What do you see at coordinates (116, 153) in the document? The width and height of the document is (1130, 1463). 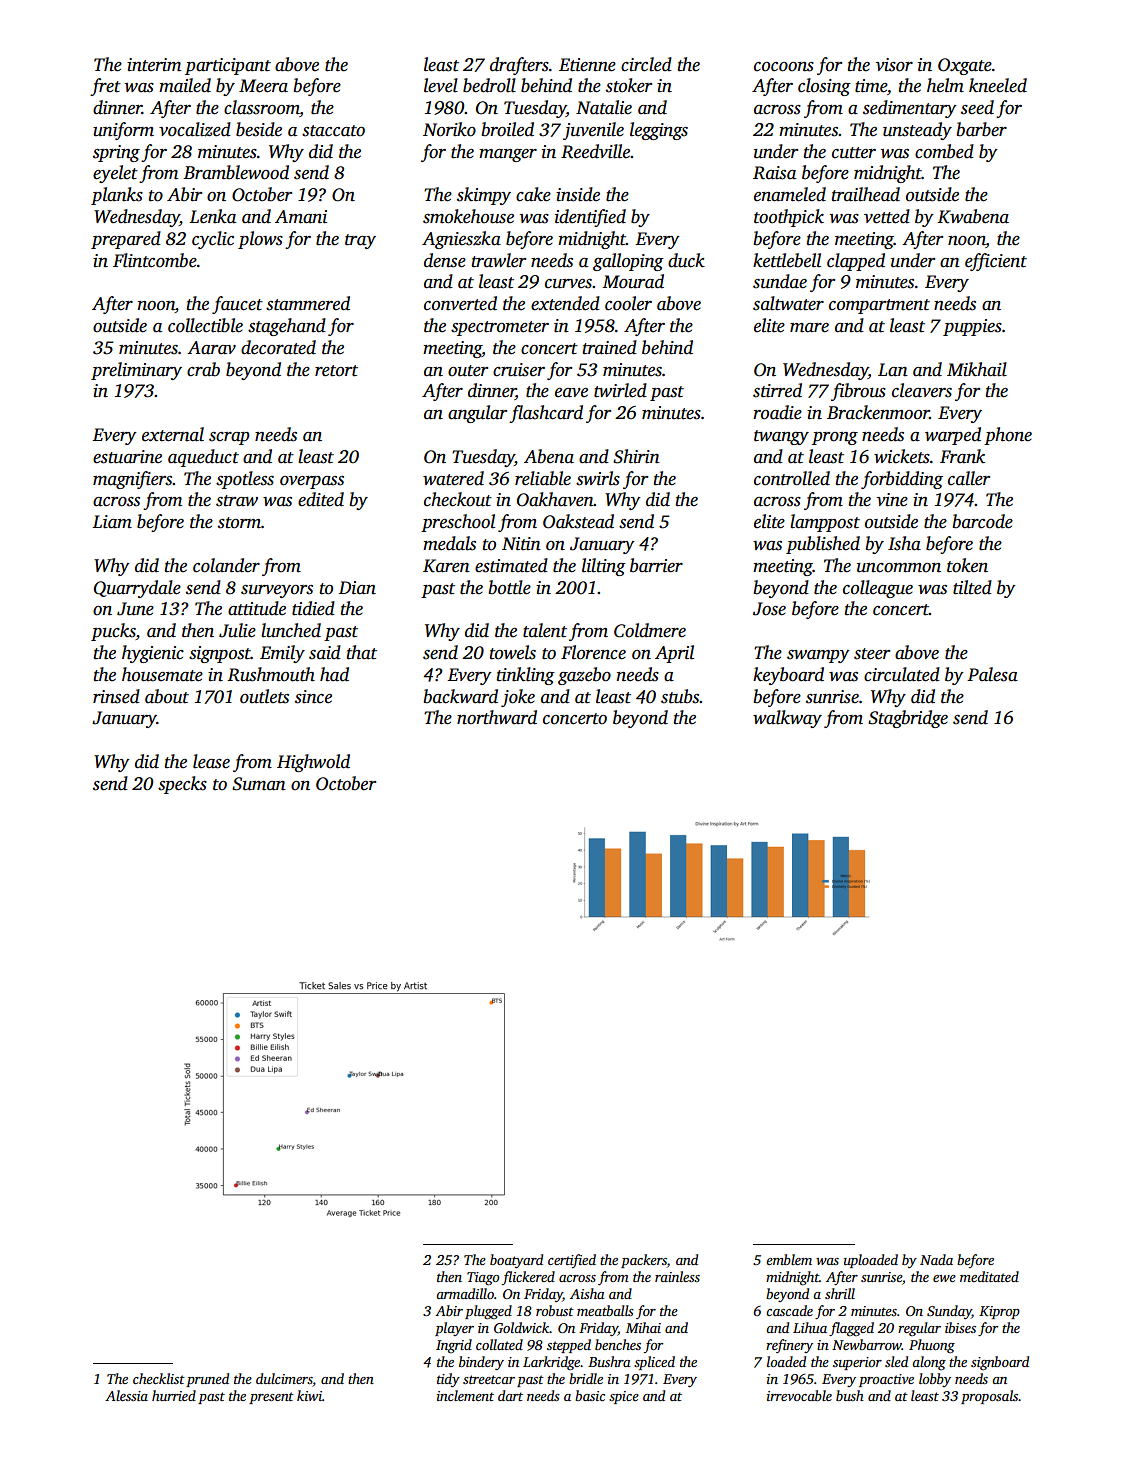 I see `spring` at bounding box center [116, 153].
